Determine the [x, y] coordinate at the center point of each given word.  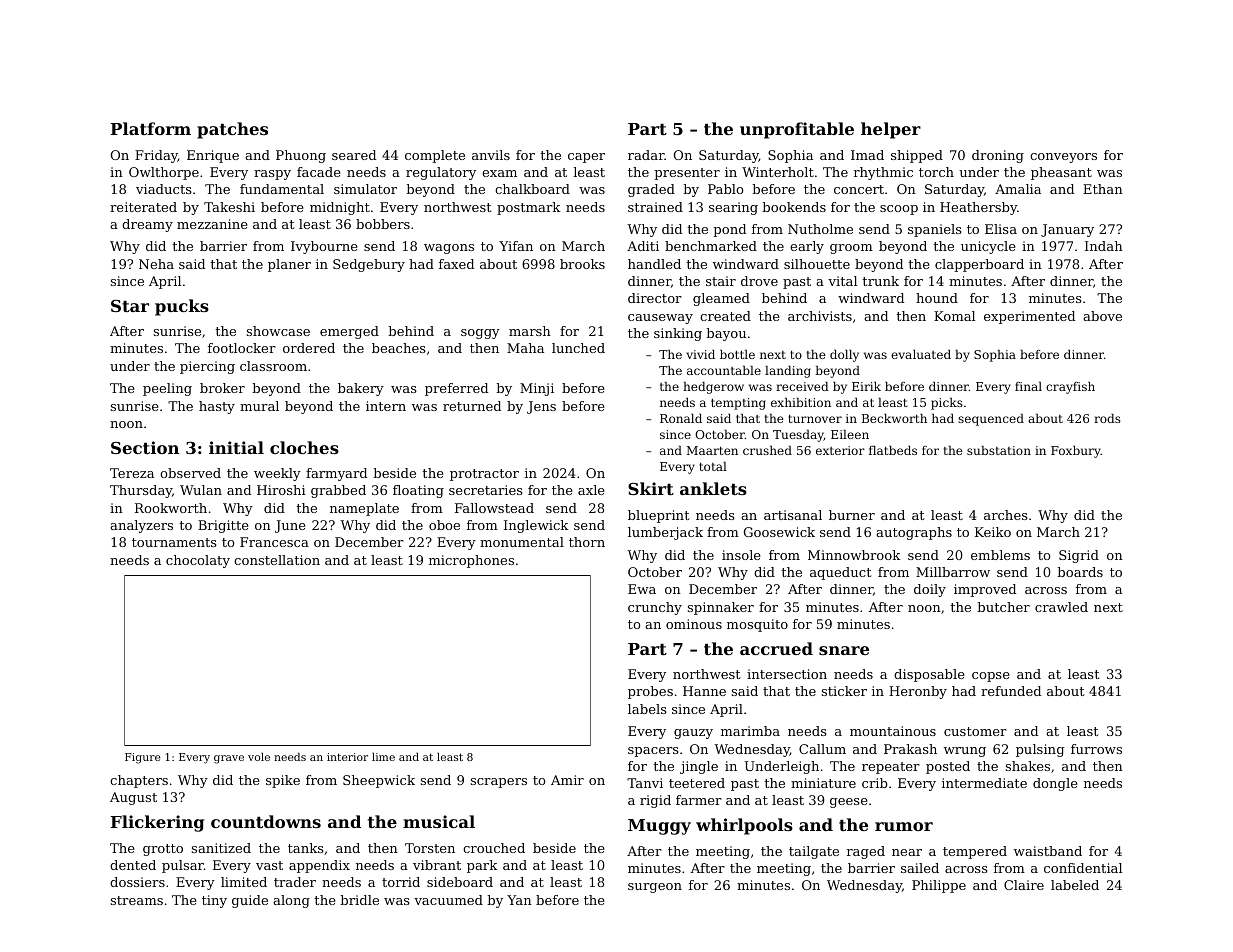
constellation [277, 560]
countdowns [266, 821]
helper [891, 130]
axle [591, 490]
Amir [567, 780]
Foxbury [1076, 451]
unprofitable [797, 130]
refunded [1011, 691]
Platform [151, 128]
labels [647, 709]
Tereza [132, 473]
